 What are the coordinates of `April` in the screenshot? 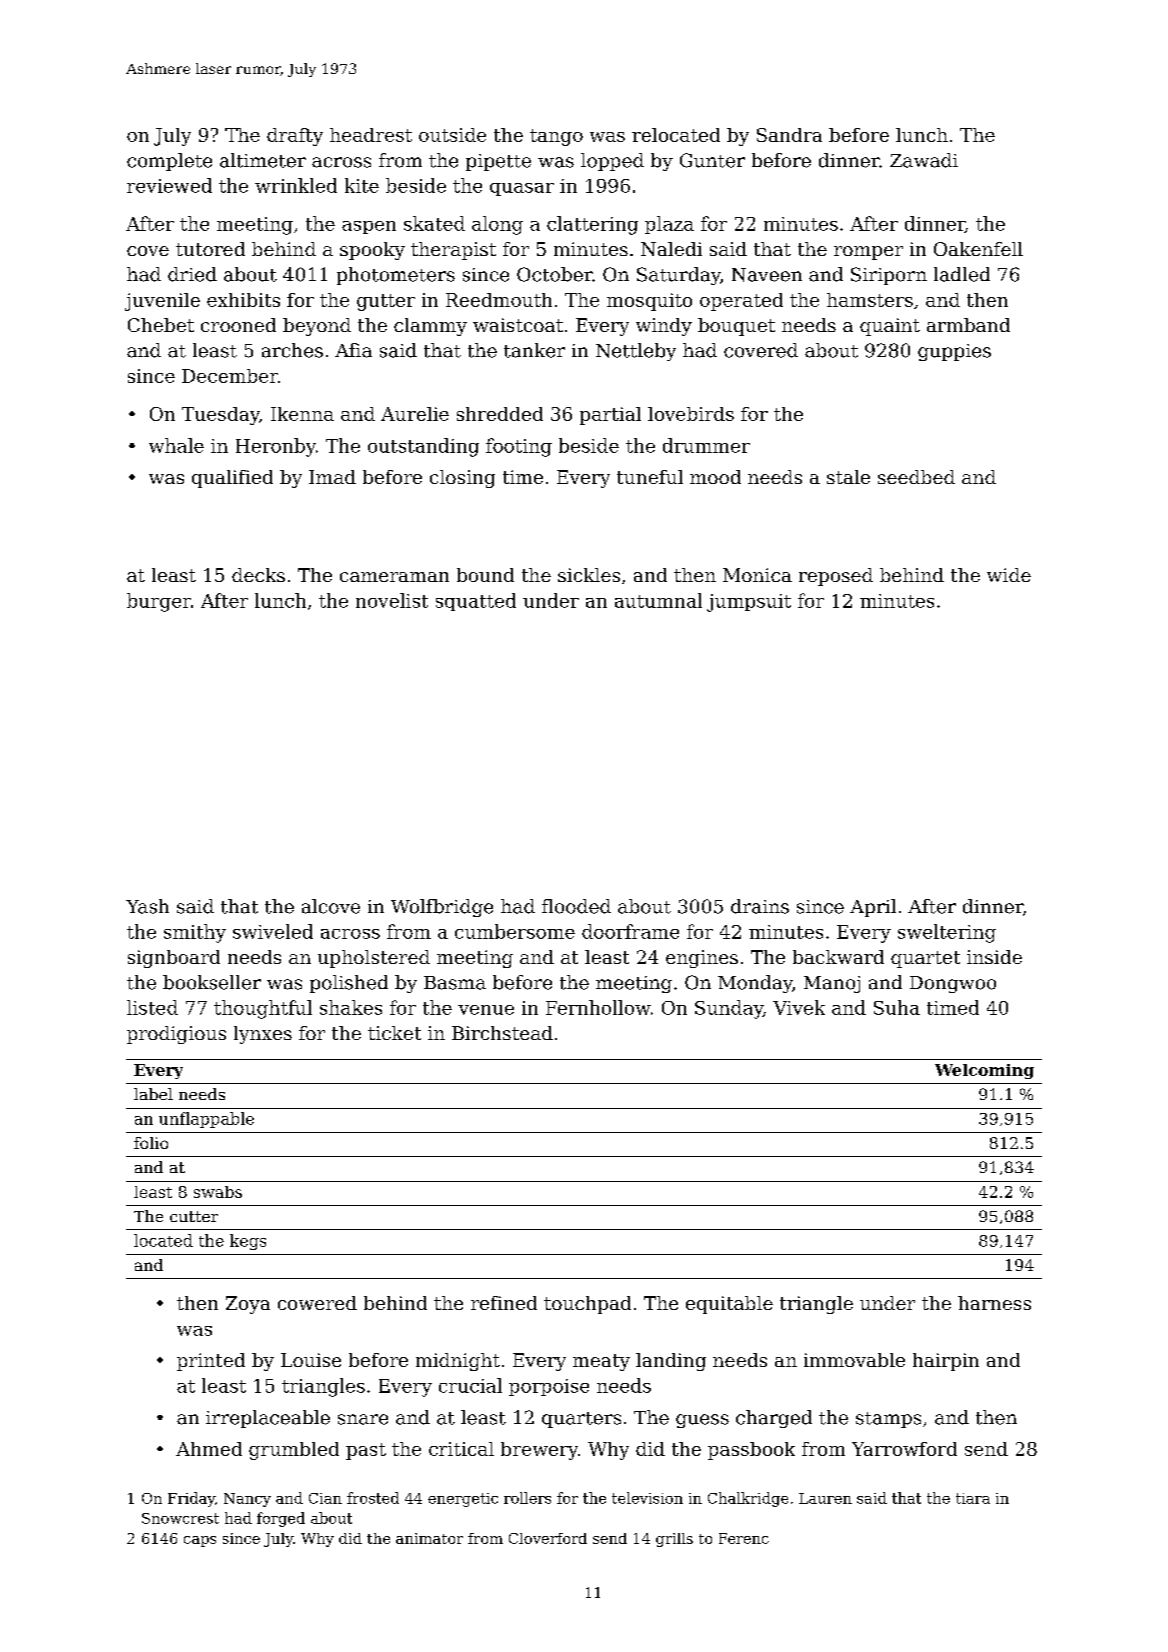 It's located at (873, 908).
